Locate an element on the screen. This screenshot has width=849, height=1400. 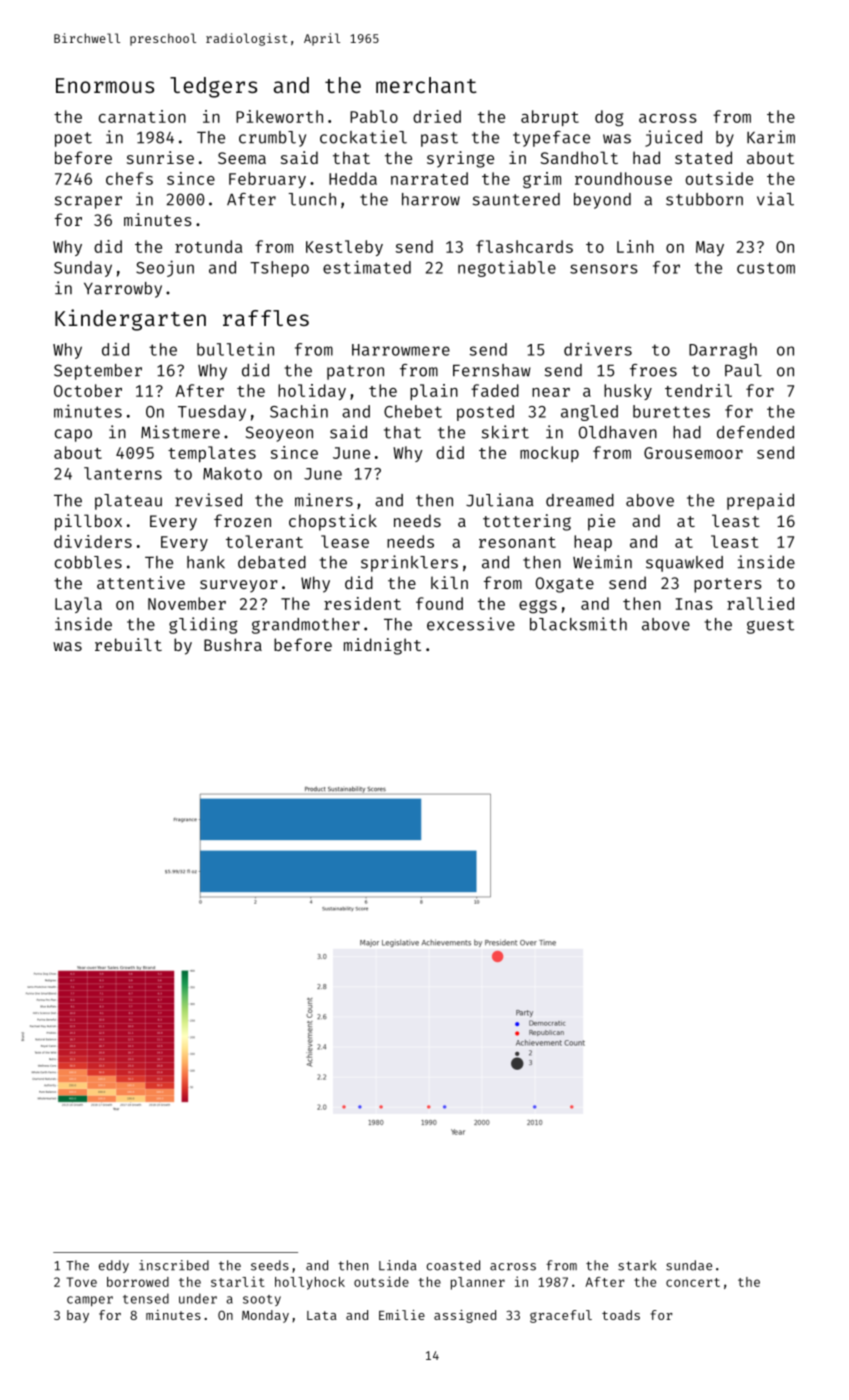
Layla is located at coordinates (78, 605).
